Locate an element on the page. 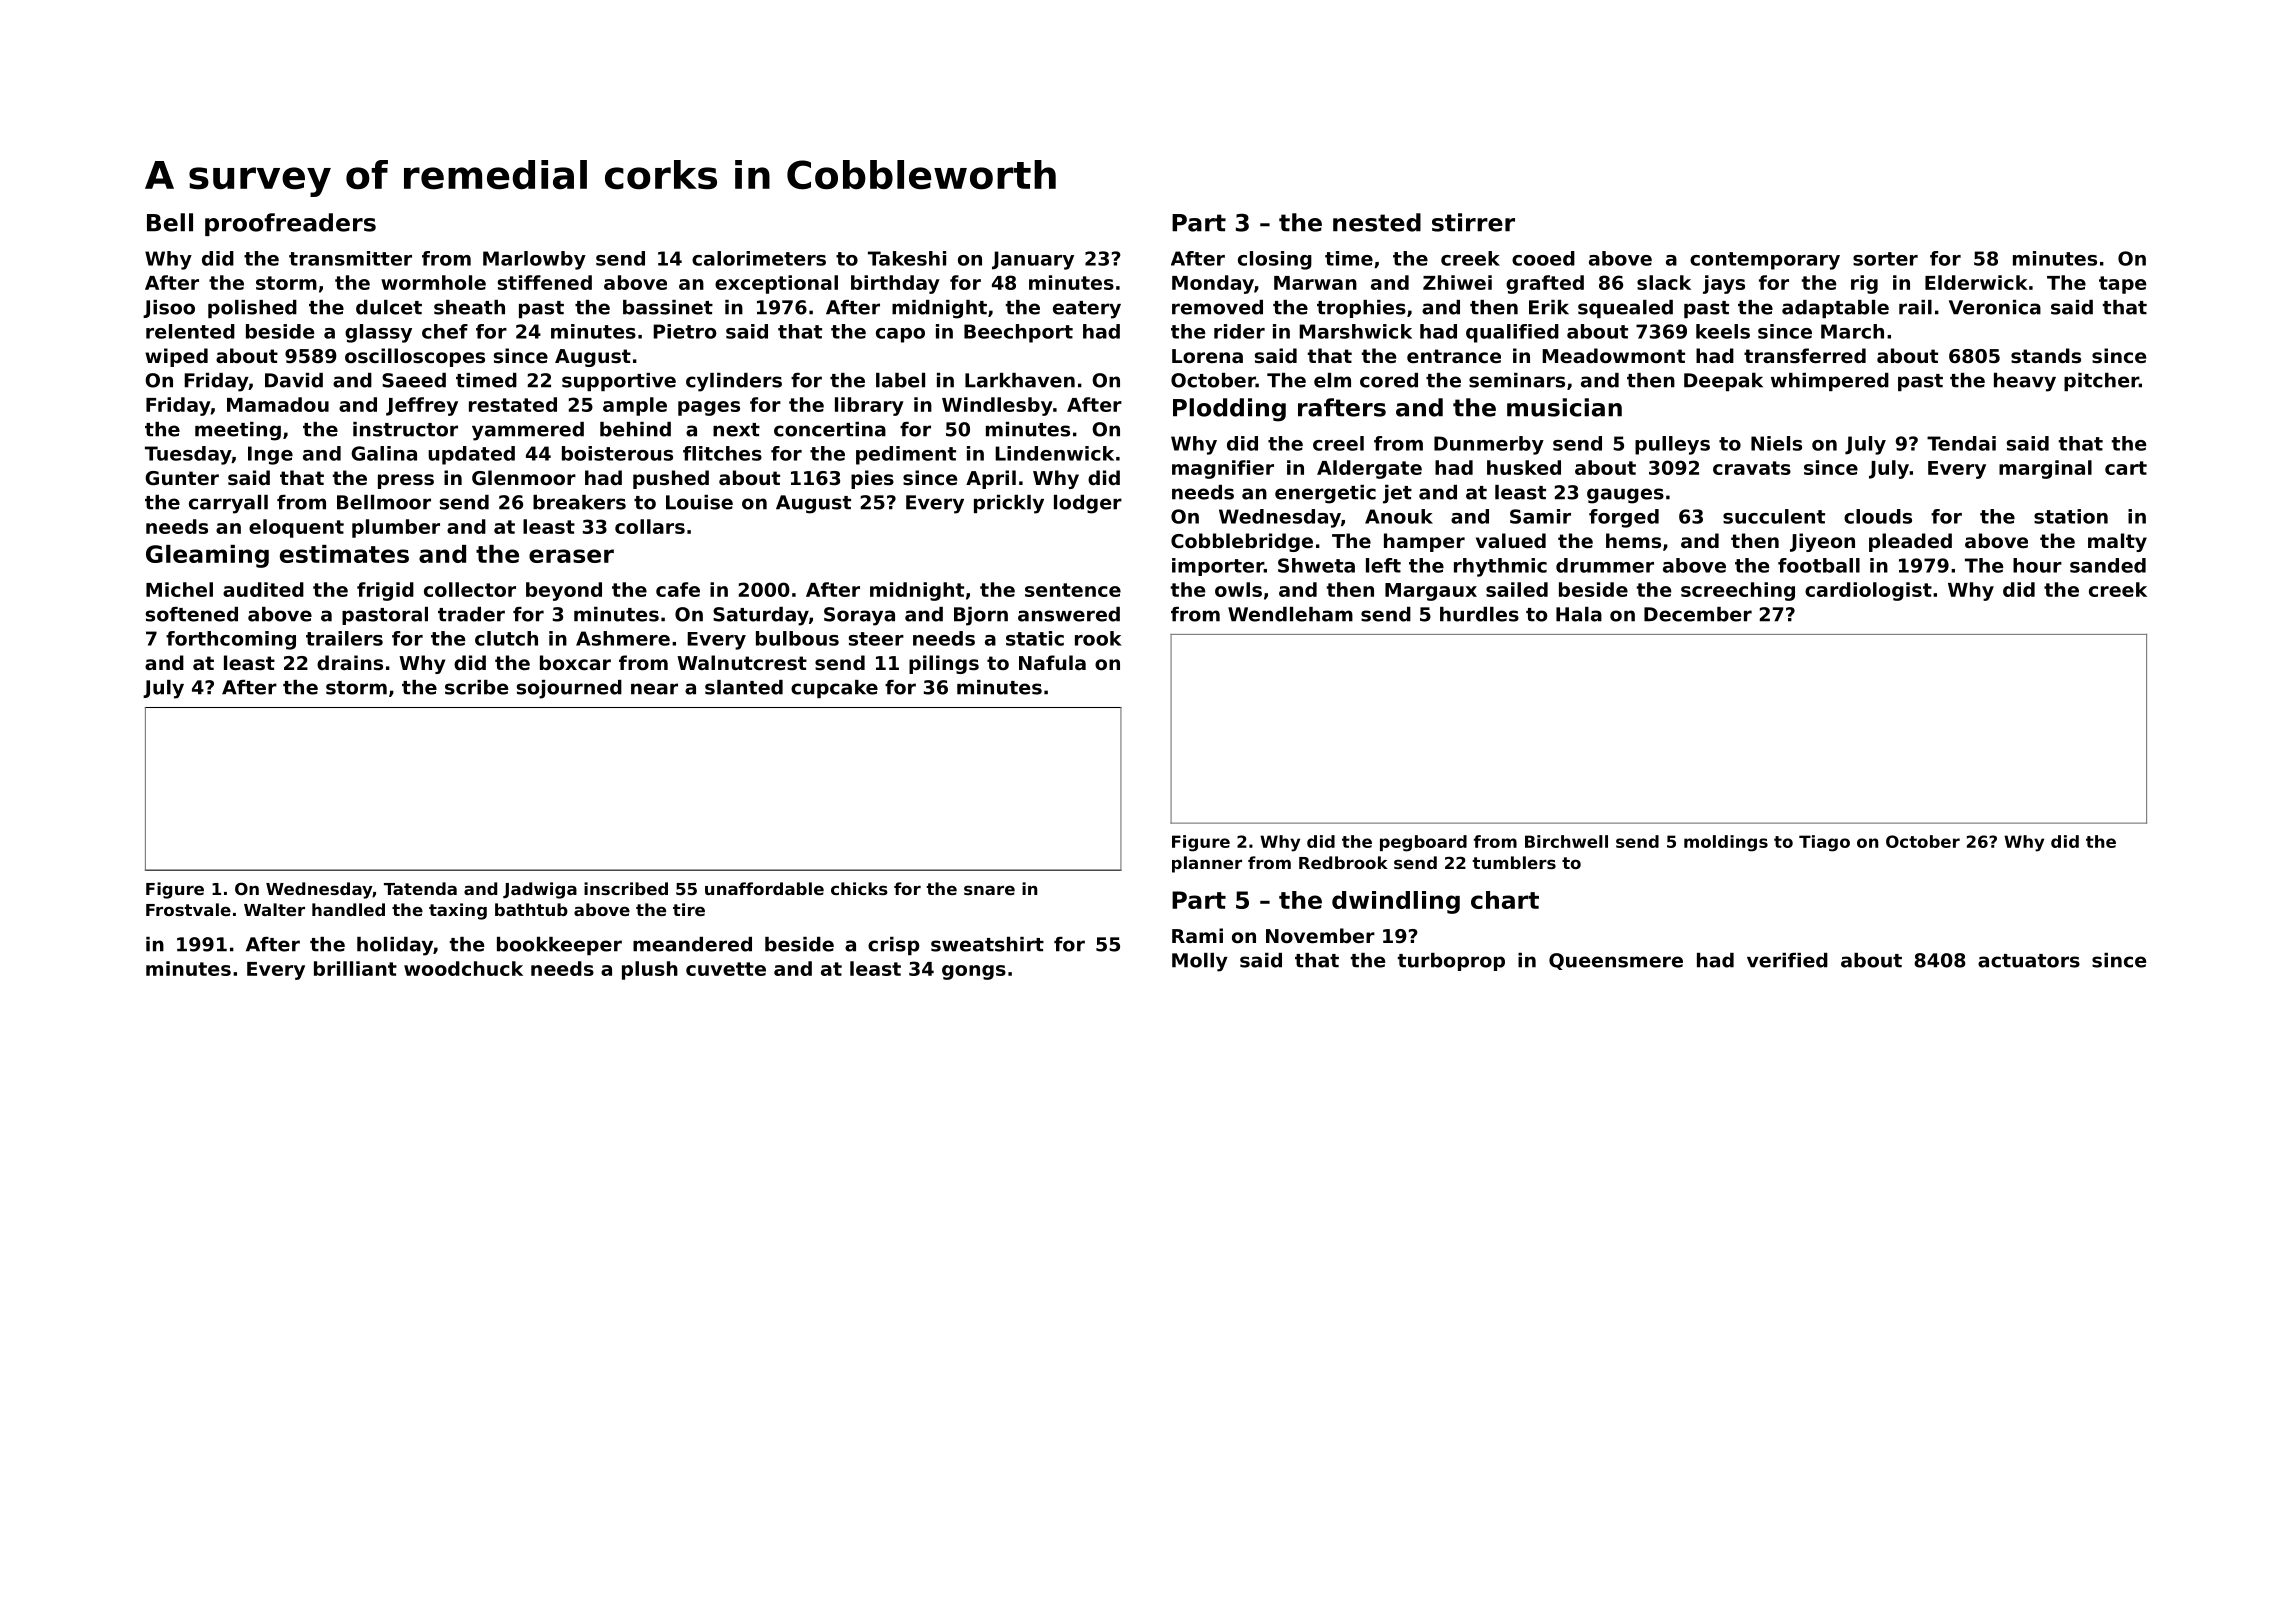 The width and height of the page is (2292, 1620). Tatenda is located at coordinates (420, 888).
